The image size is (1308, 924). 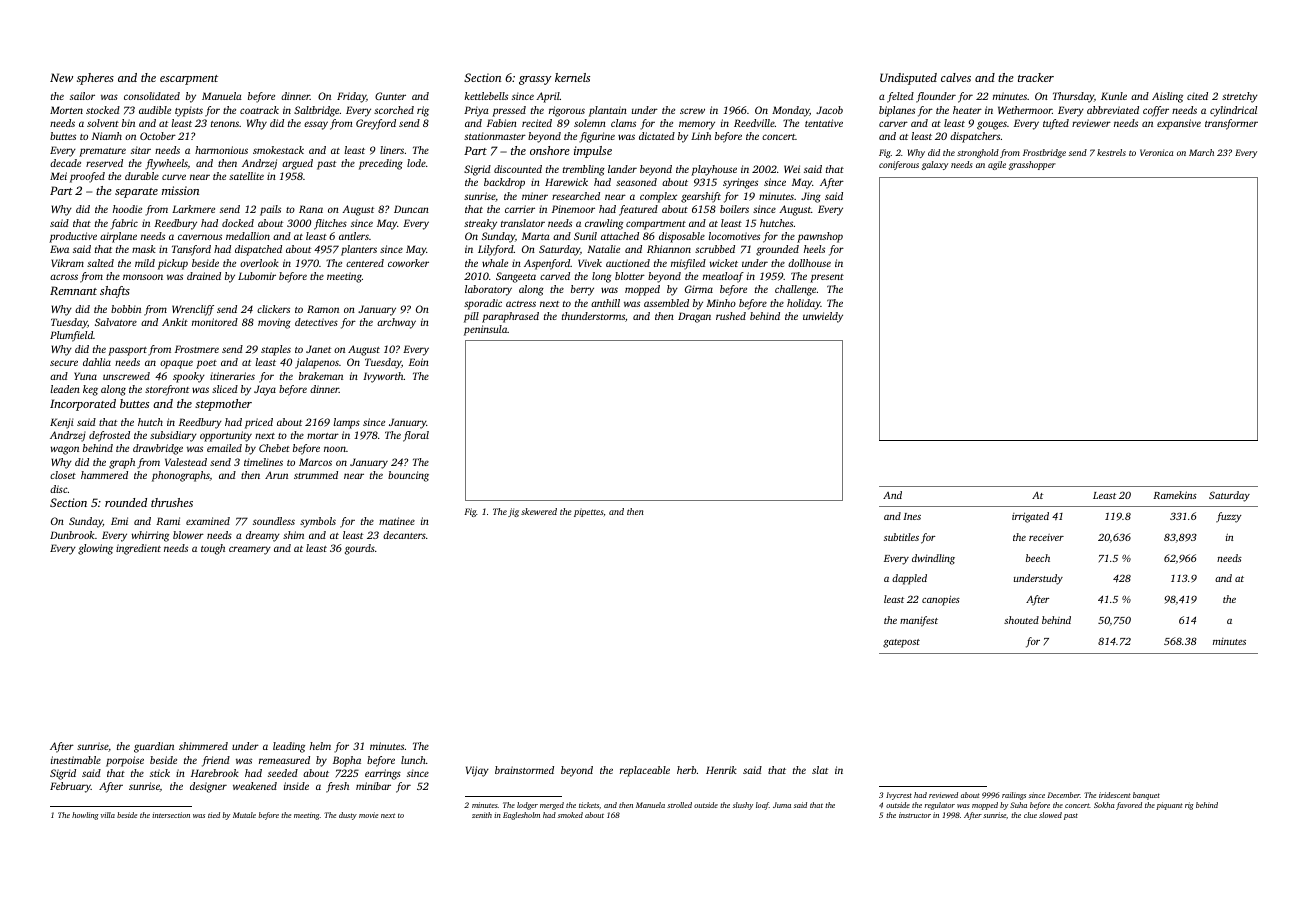 What do you see at coordinates (321, 376) in the screenshot?
I see `brakeman` at bounding box center [321, 376].
